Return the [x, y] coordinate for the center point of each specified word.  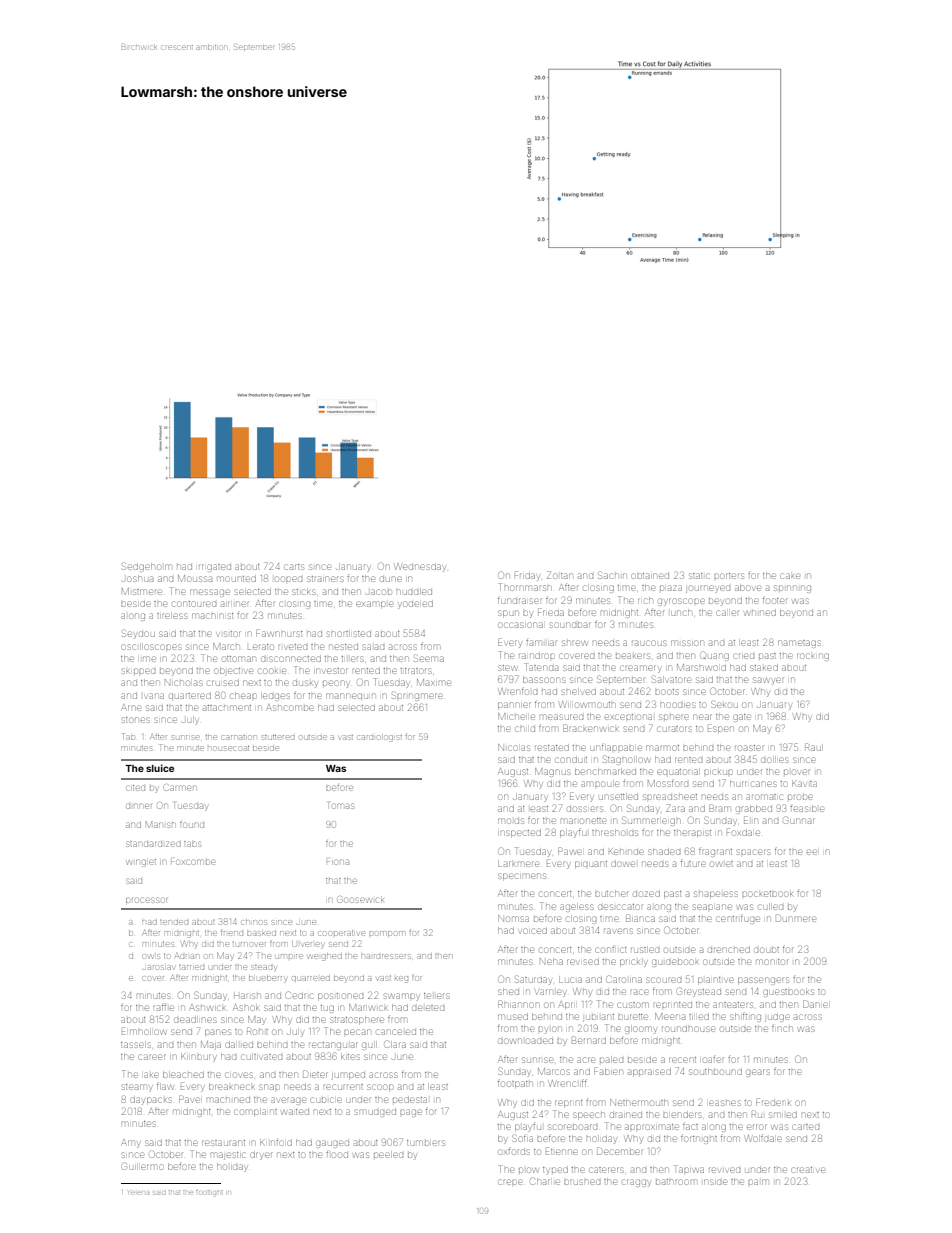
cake [790, 576]
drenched [729, 950]
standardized [153, 844]
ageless [576, 908]
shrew [574, 643]
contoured [194, 604]
